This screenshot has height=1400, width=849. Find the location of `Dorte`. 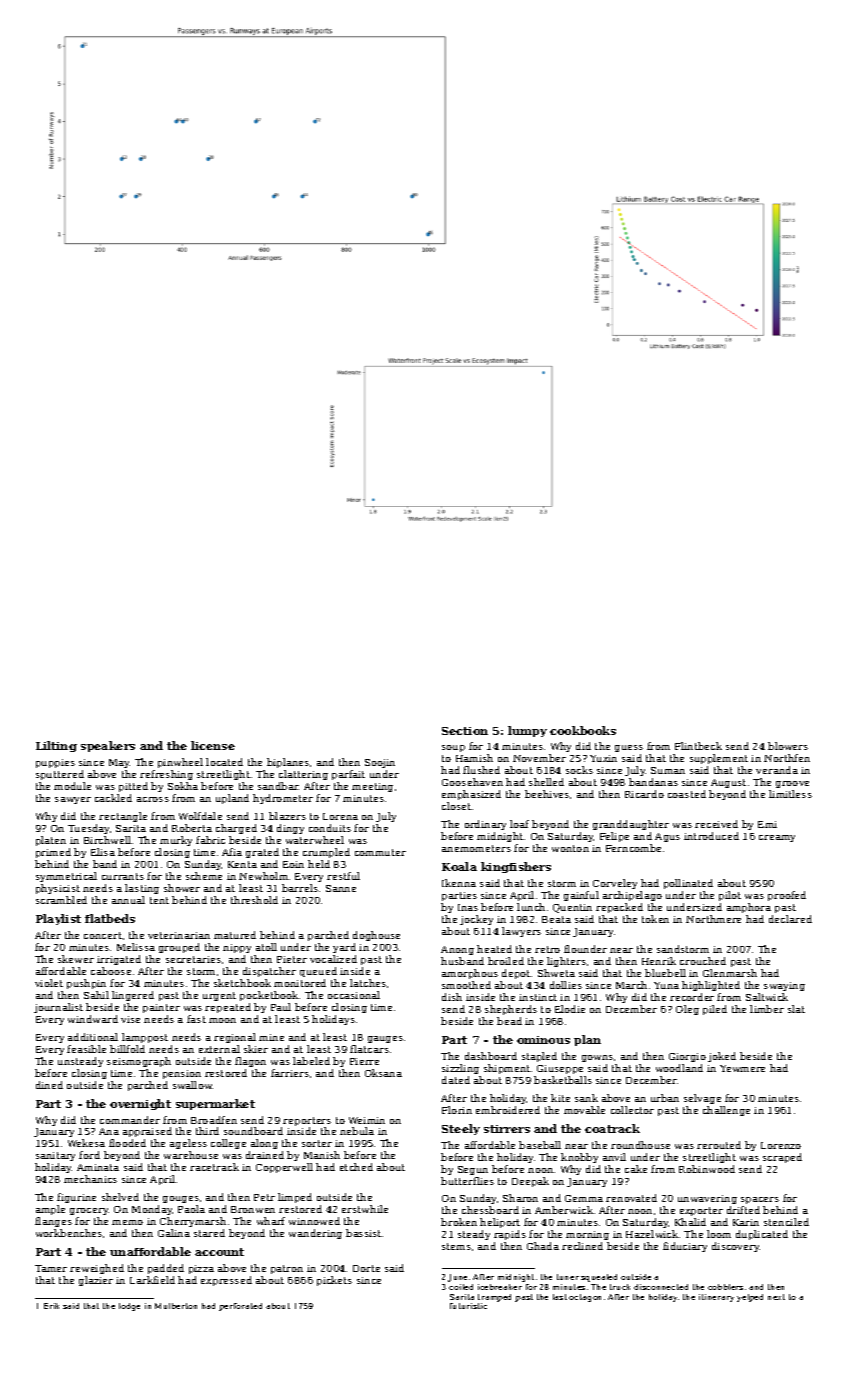

Dorte is located at coordinates (366, 1268).
